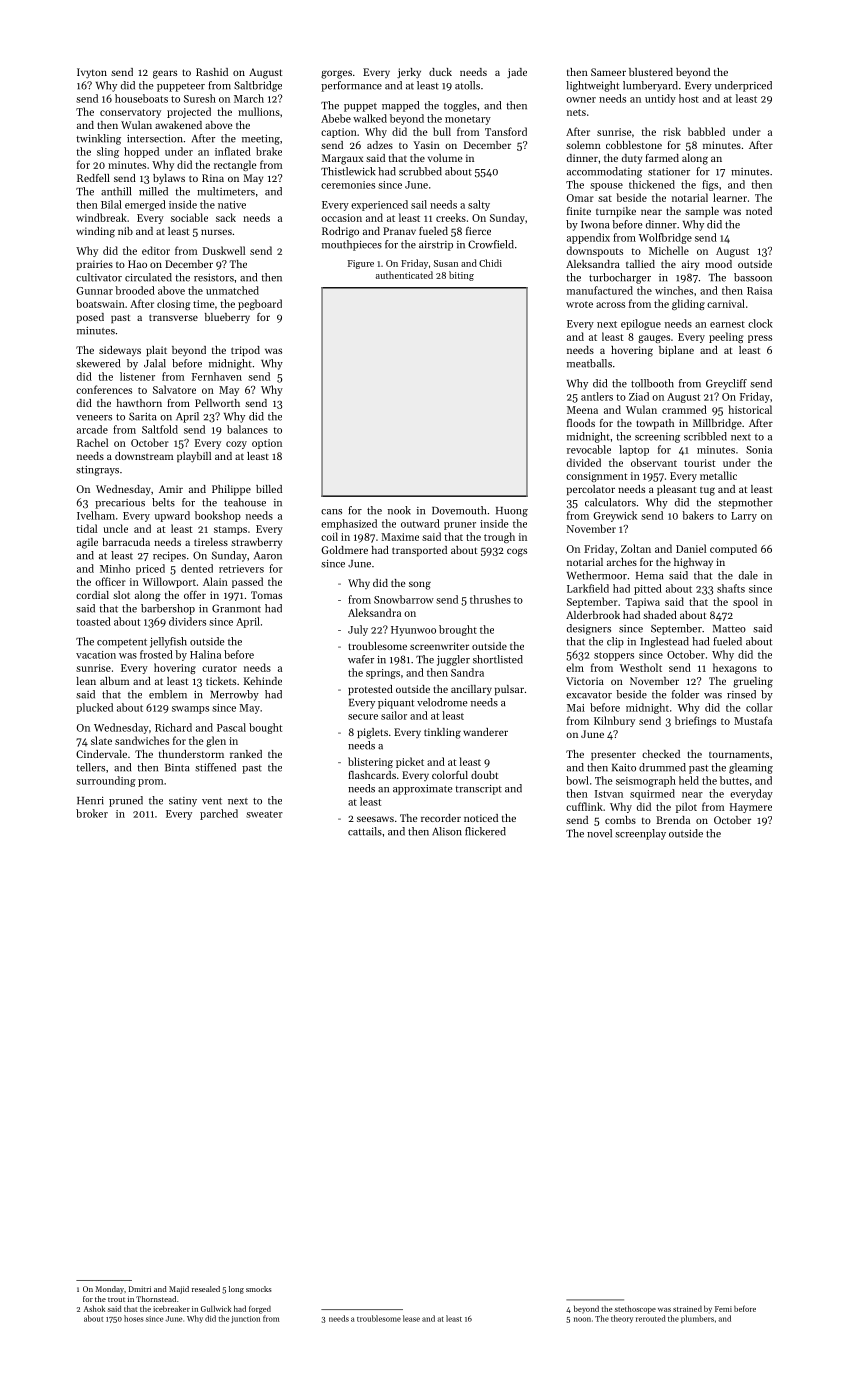  Describe the element at coordinates (687, 1308) in the page. I see `strained` at that location.
